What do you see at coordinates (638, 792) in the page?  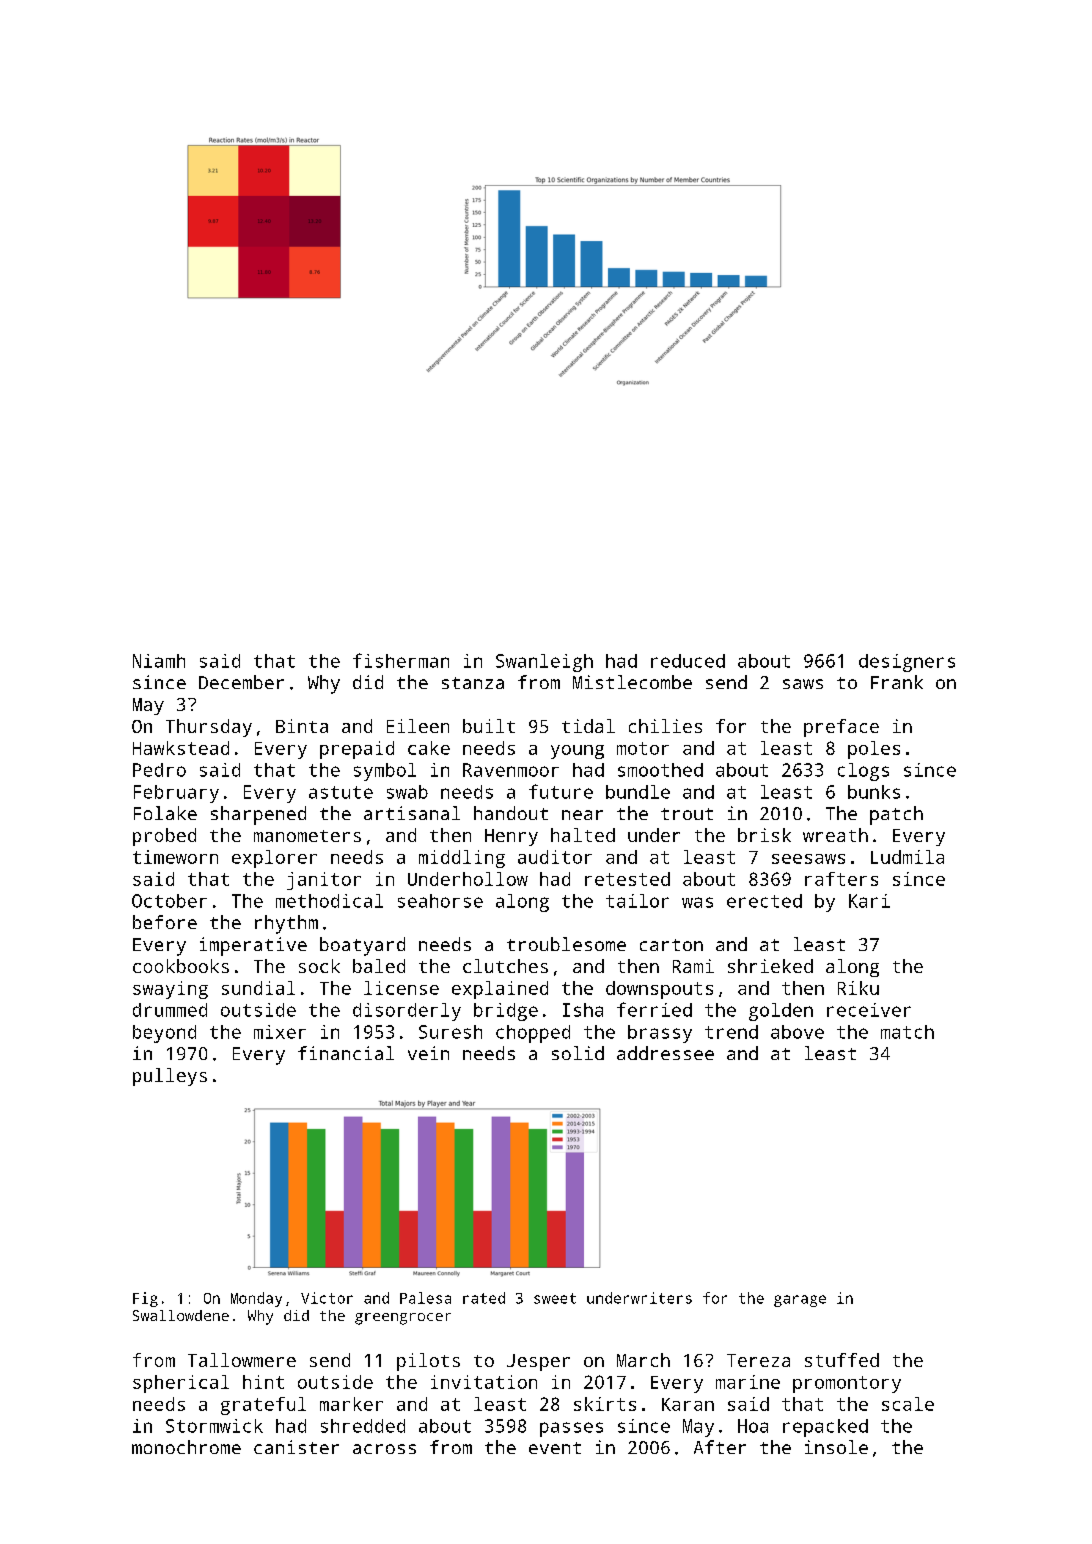 I see `bundle` at bounding box center [638, 792].
